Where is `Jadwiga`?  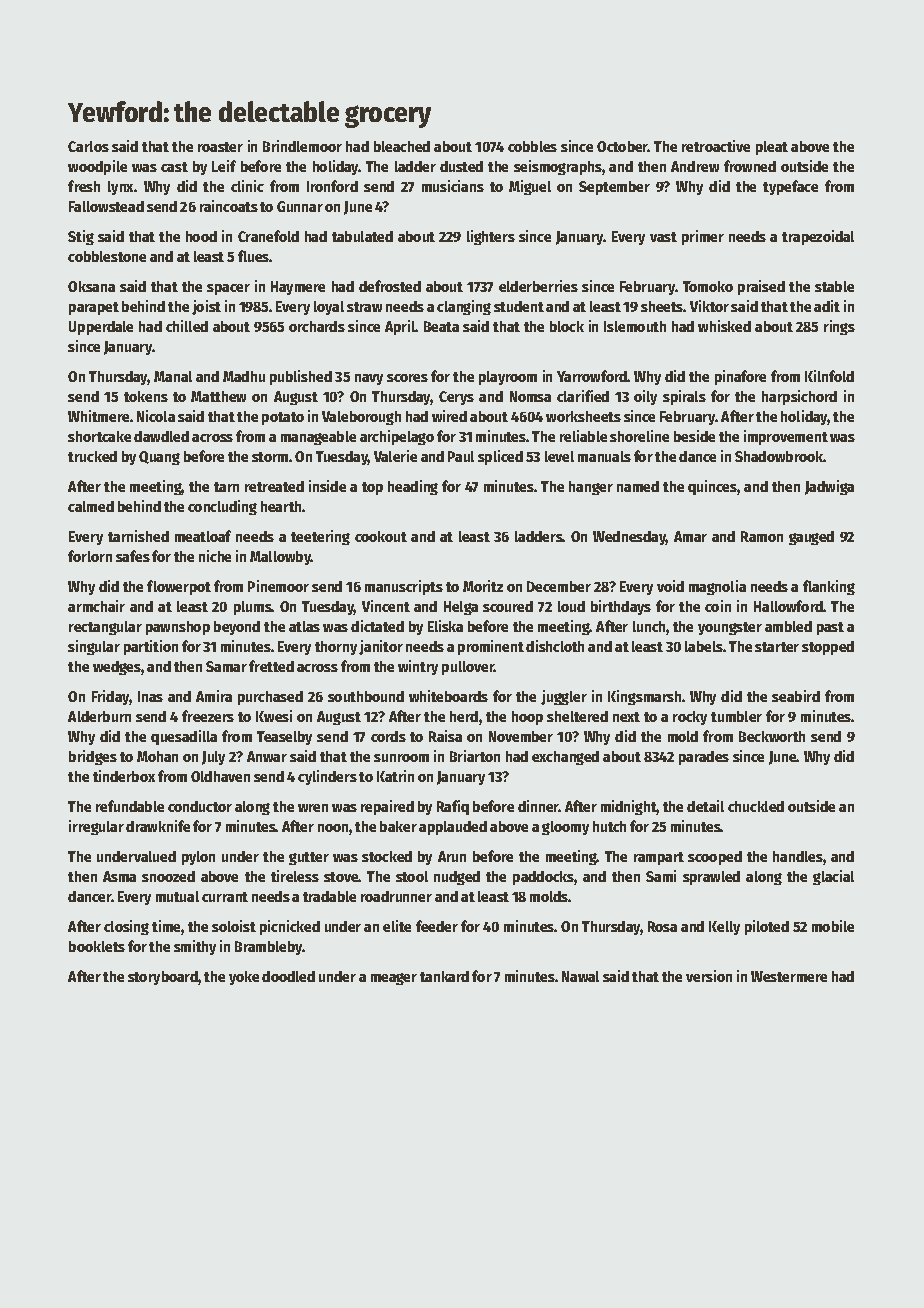
Jadwiga is located at coordinates (829, 487).
